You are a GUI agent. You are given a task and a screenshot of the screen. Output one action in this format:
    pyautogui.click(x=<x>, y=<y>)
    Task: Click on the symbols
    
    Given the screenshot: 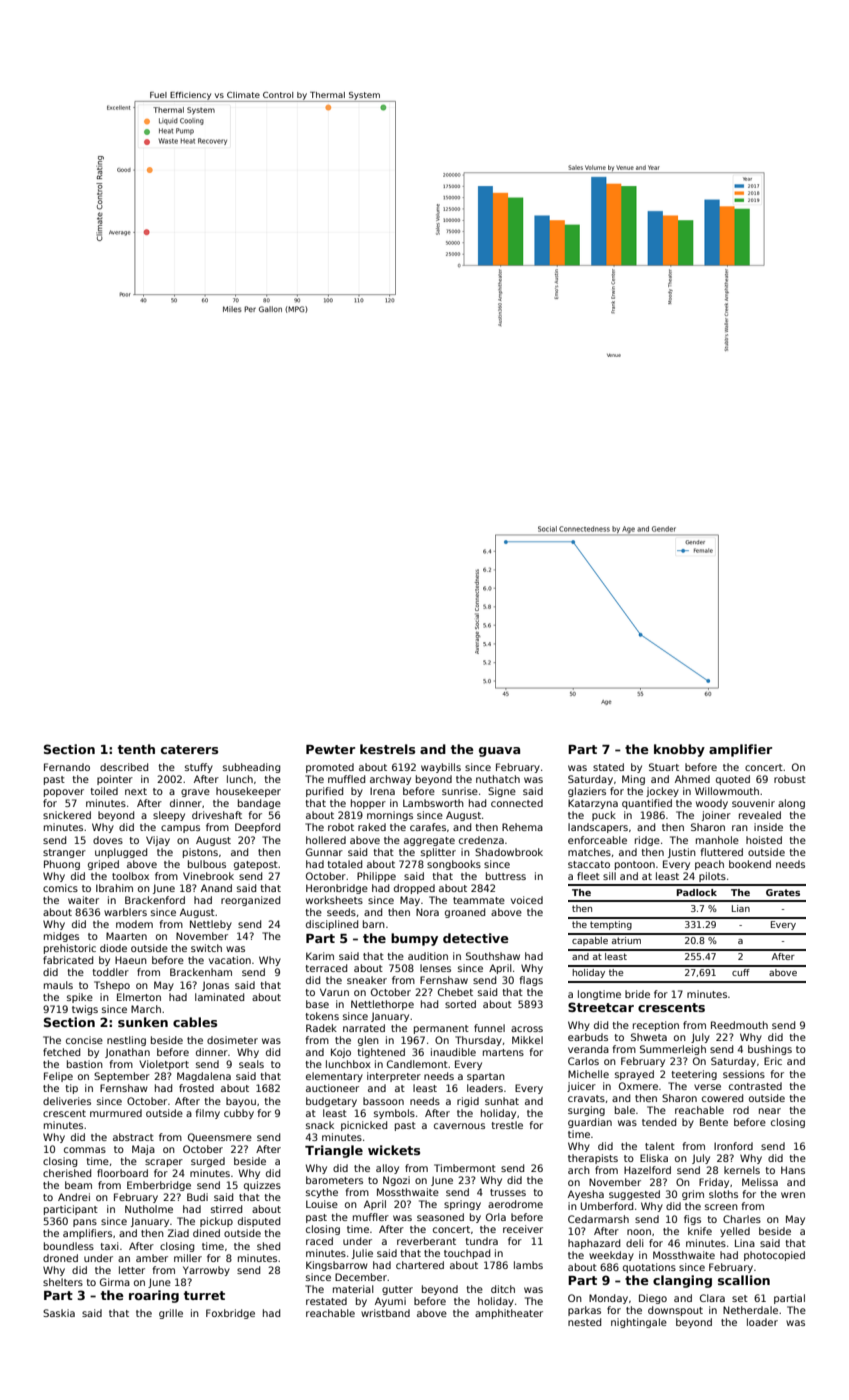 What is the action you would take?
    pyautogui.click(x=394, y=1114)
